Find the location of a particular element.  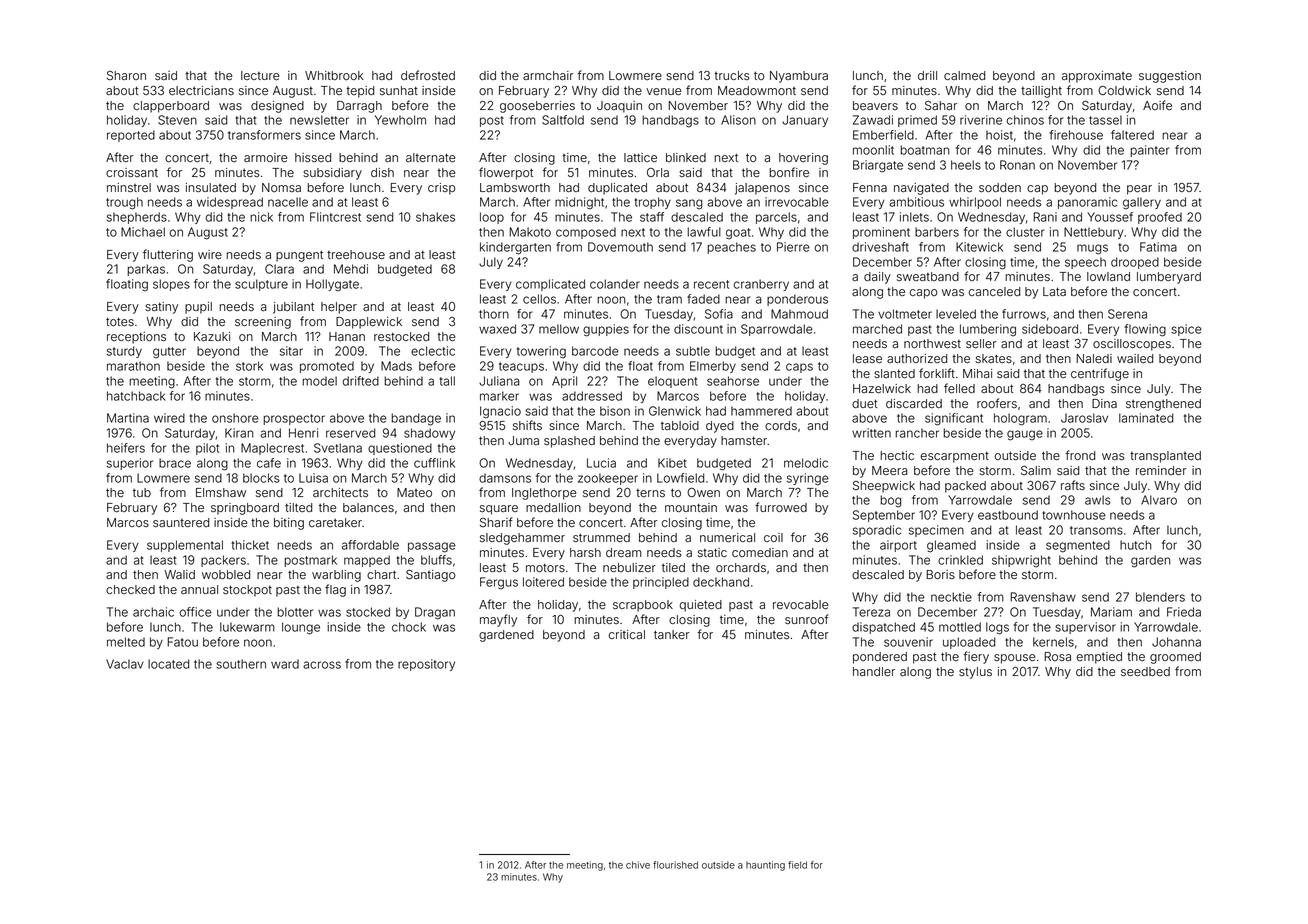

parcels is located at coordinates (776, 218).
